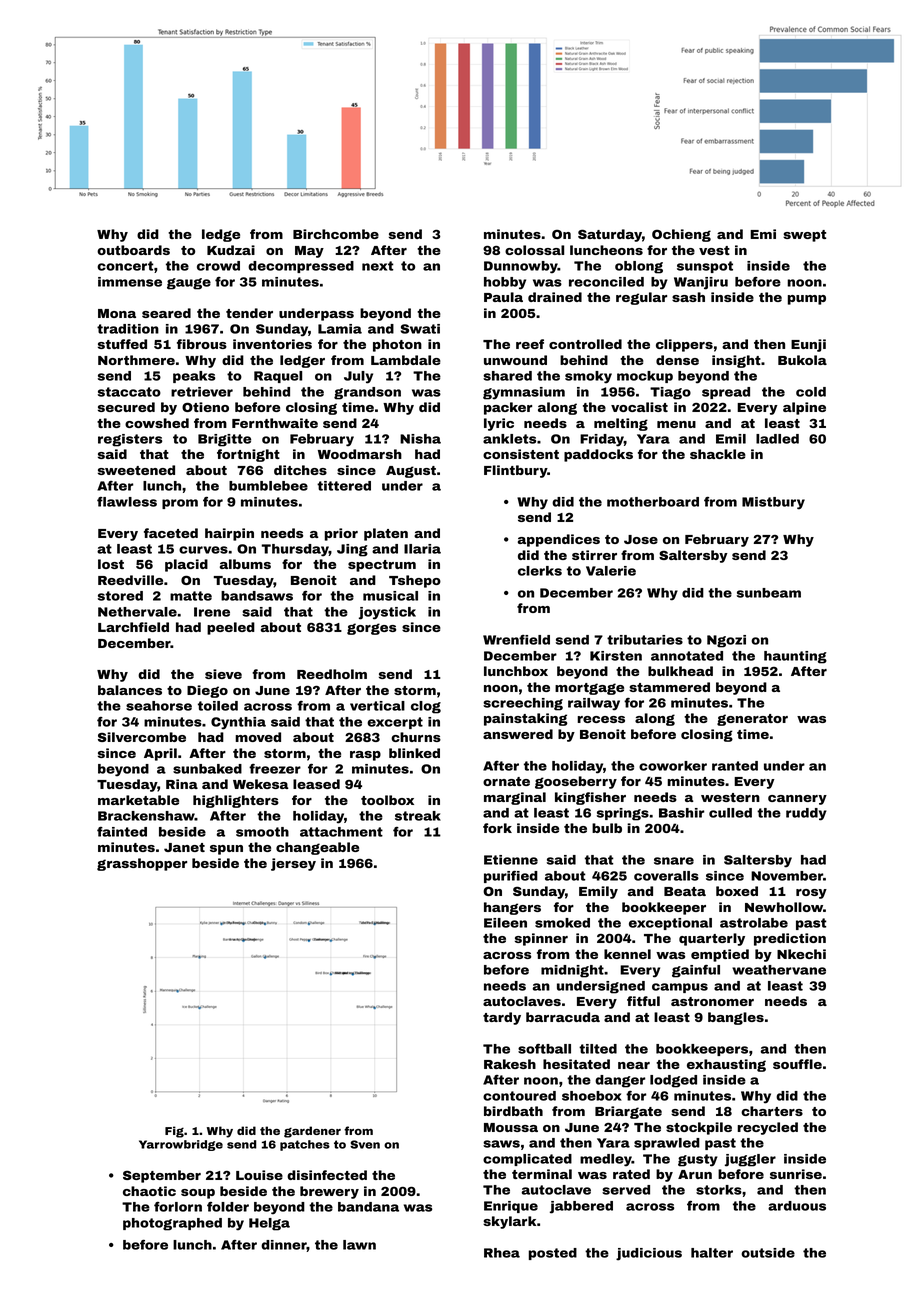 The width and height of the screenshot is (924, 1308). Describe the element at coordinates (284, 1245) in the screenshot. I see `dinner` at that location.
